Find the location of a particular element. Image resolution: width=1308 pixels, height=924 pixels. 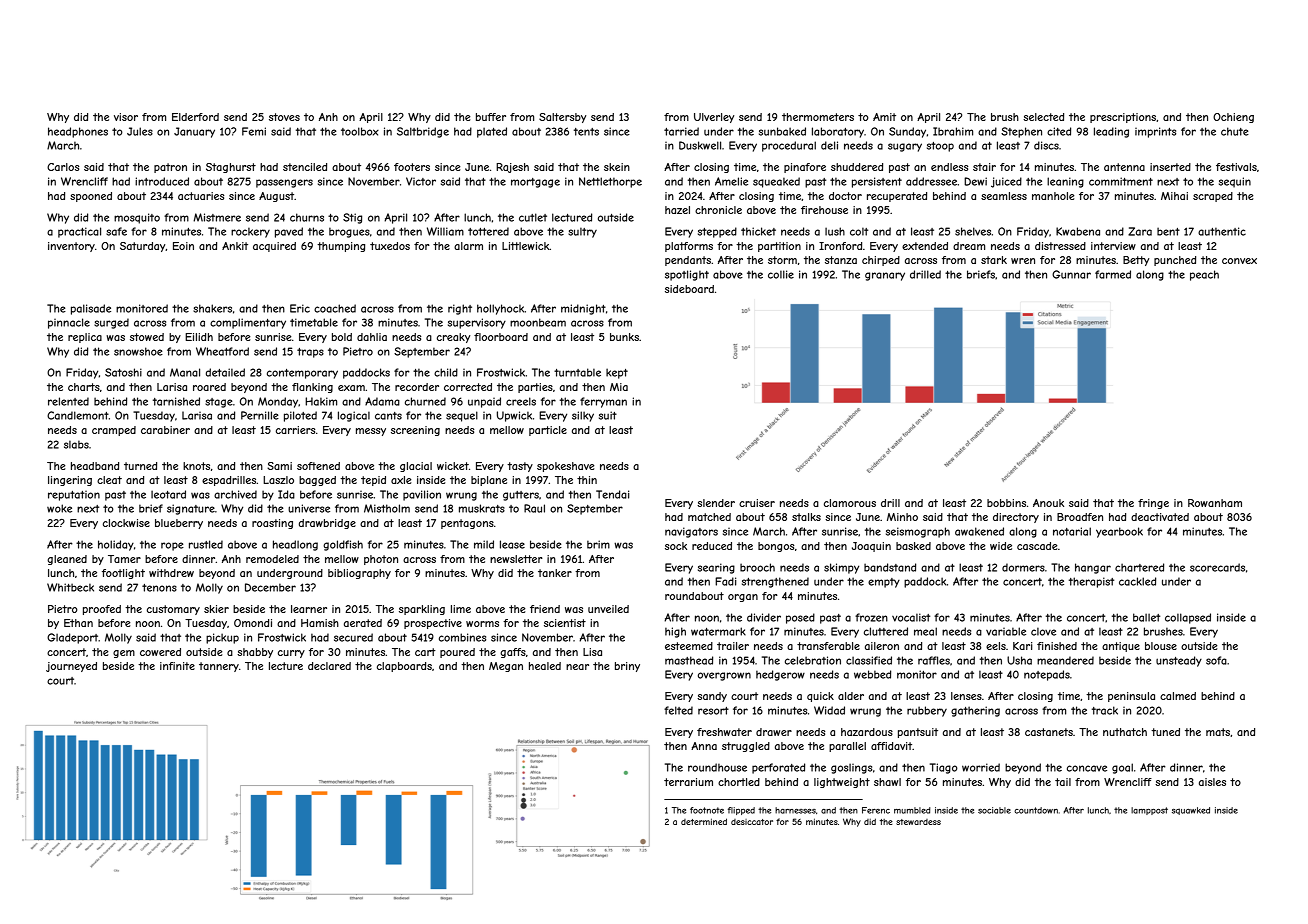

patron is located at coordinates (170, 168).
